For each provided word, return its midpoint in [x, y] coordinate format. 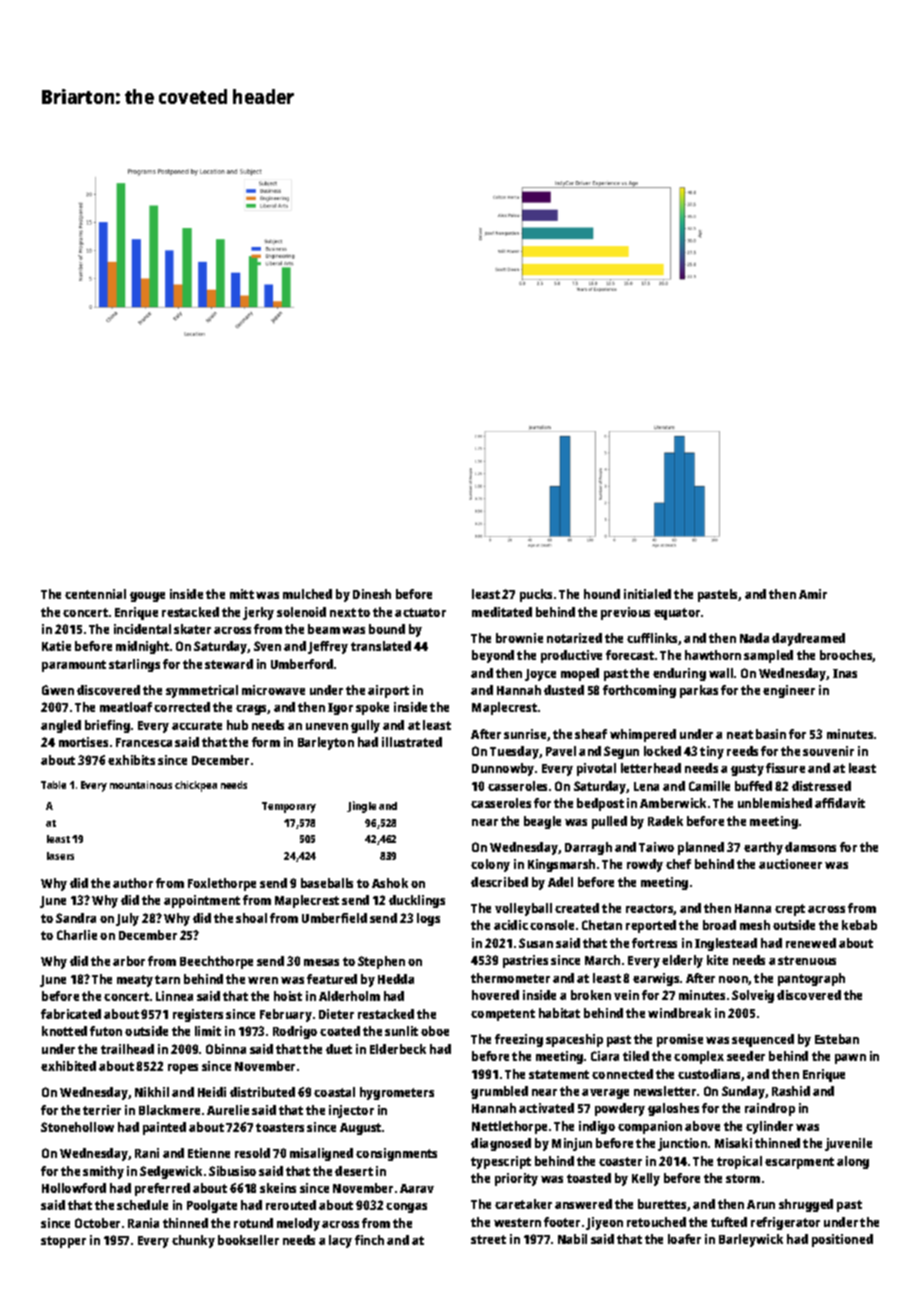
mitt [242, 594]
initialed [647, 594]
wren [263, 980]
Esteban [837, 1039]
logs [428, 919]
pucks [536, 595]
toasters [280, 1127]
